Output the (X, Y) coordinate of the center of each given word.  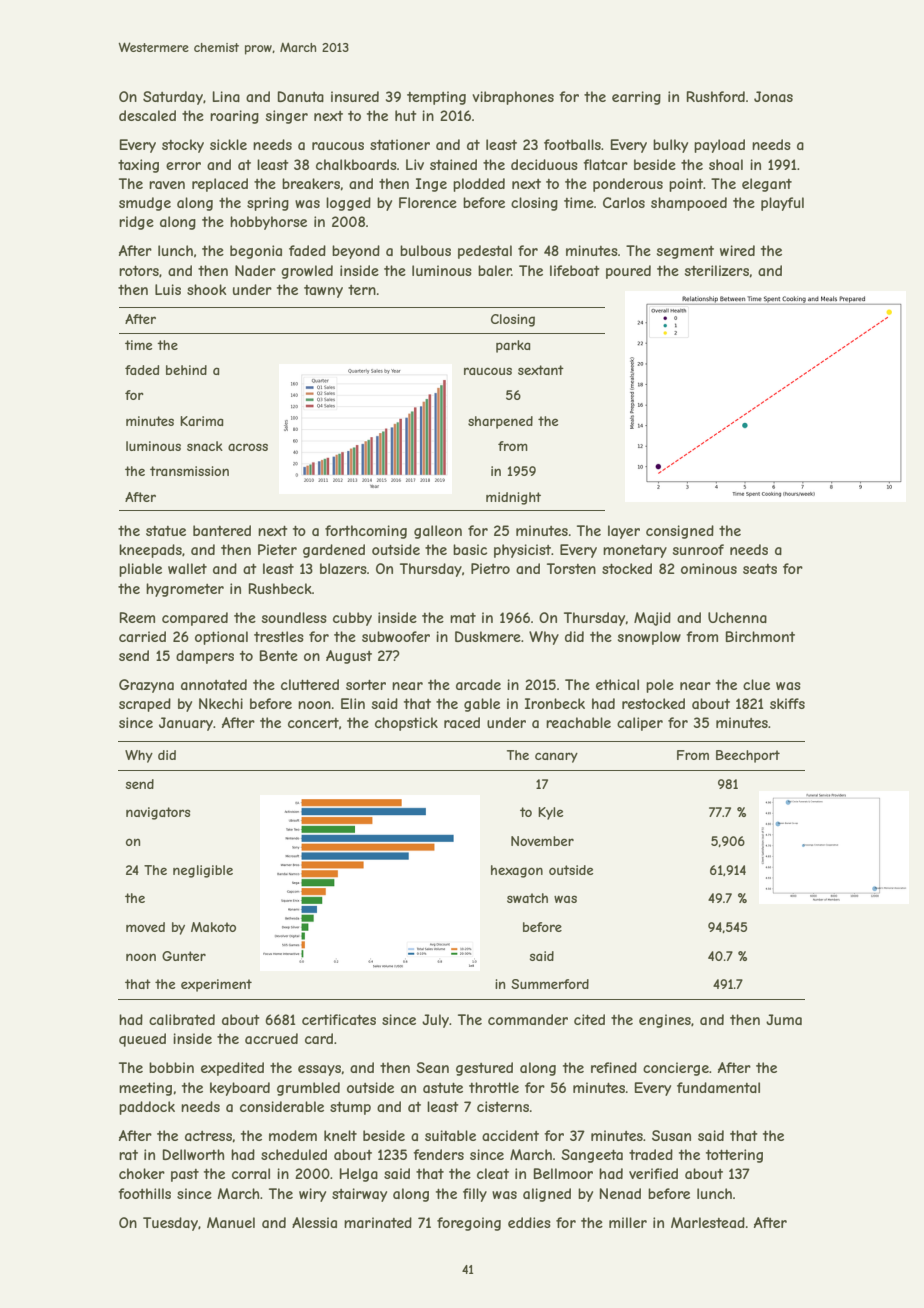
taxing (138, 166)
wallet (187, 568)
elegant (767, 185)
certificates (339, 1019)
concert (313, 723)
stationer (400, 144)
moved (145, 927)
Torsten (571, 568)
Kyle (550, 813)
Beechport (748, 756)
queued (142, 1040)
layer (624, 532)
